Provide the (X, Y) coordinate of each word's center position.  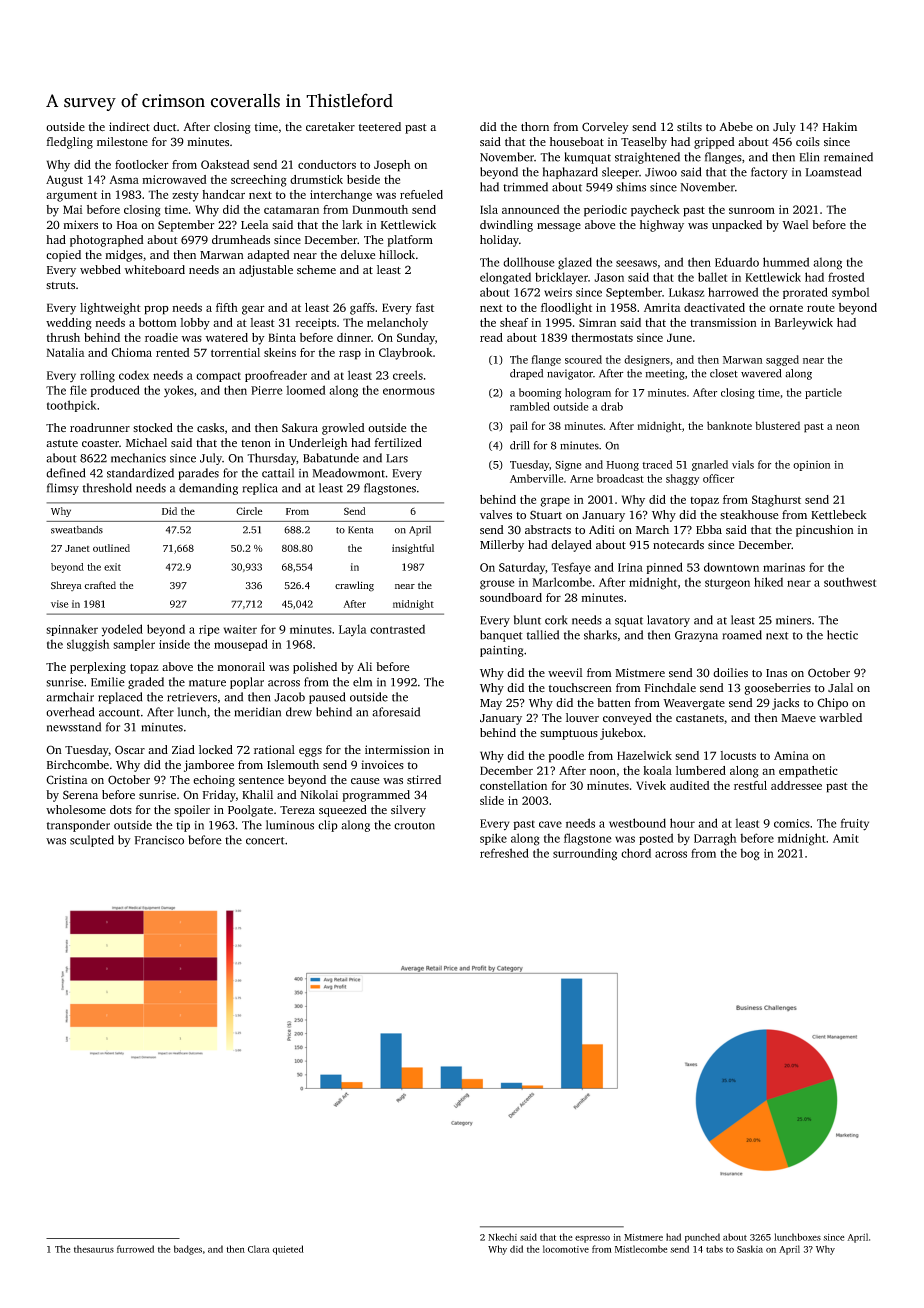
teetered (380, 127)
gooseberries (778, 689)
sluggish (88, 645)
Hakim (840, 126)
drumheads (241, 239)
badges (188, 1250)
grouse (497, 585)
